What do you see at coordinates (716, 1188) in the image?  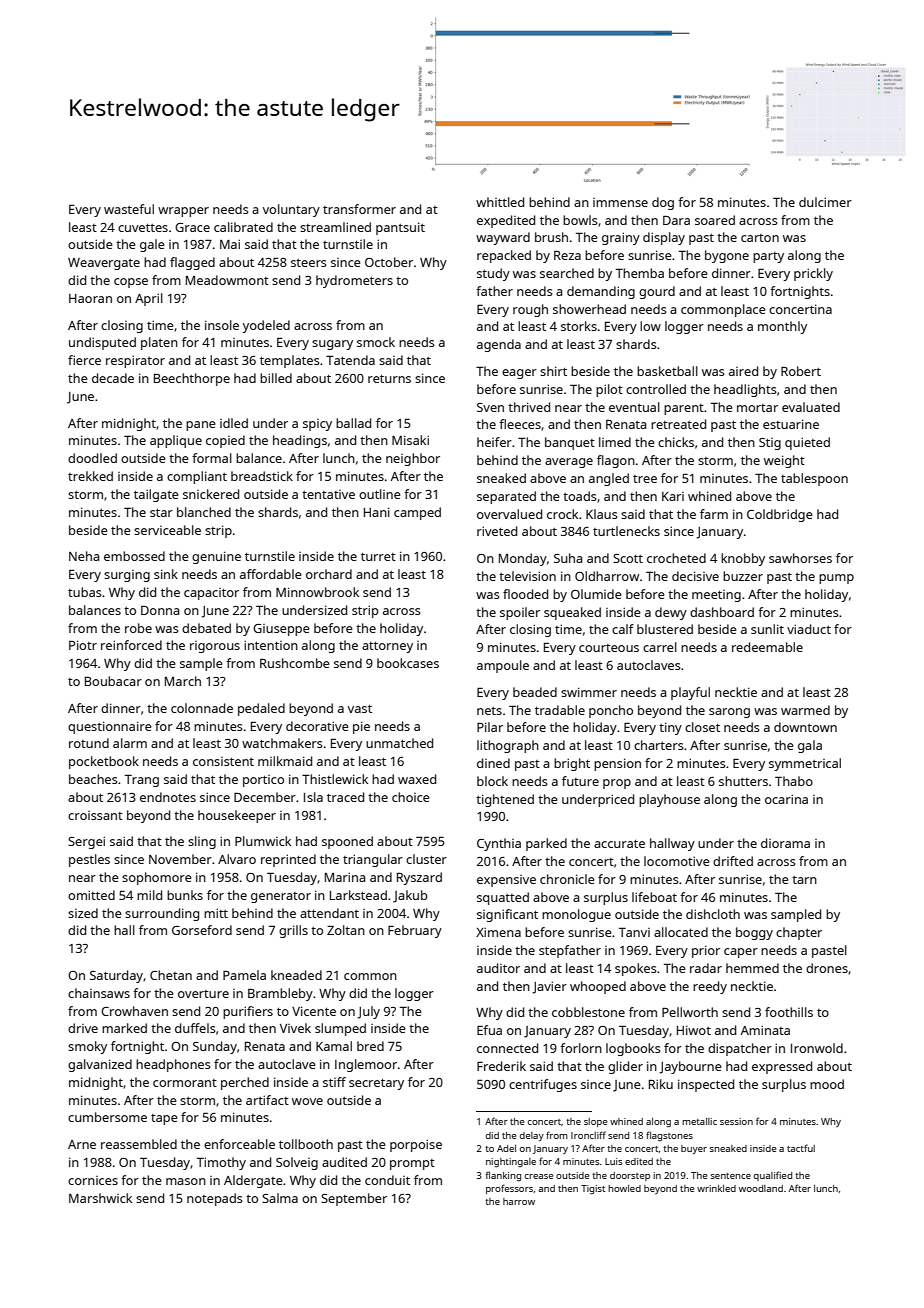 I see `wrinkled` at bounding box center [716, 1188].
